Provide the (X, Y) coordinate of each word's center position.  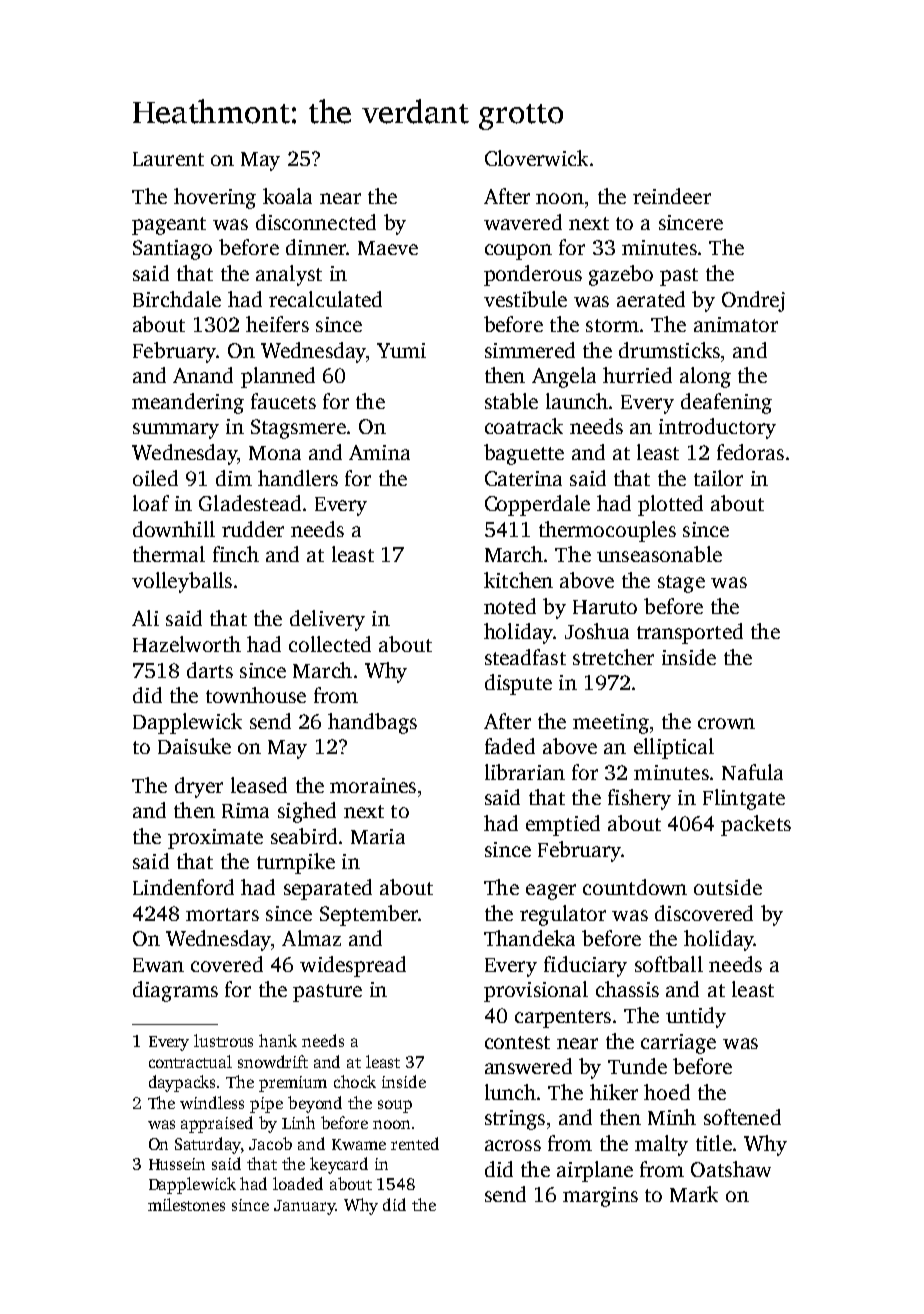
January (304, 1207)
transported (690, 633)
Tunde (637, 1066)
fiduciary (585, 966)
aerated (651, 299)
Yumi (401, 350)
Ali (145, 618)
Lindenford (183, 887)
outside (728, 887)
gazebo (621, 275)
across (513, 1145)
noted (510, 606)
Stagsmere (298, 429)
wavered (523, 222)
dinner (316, 247)
